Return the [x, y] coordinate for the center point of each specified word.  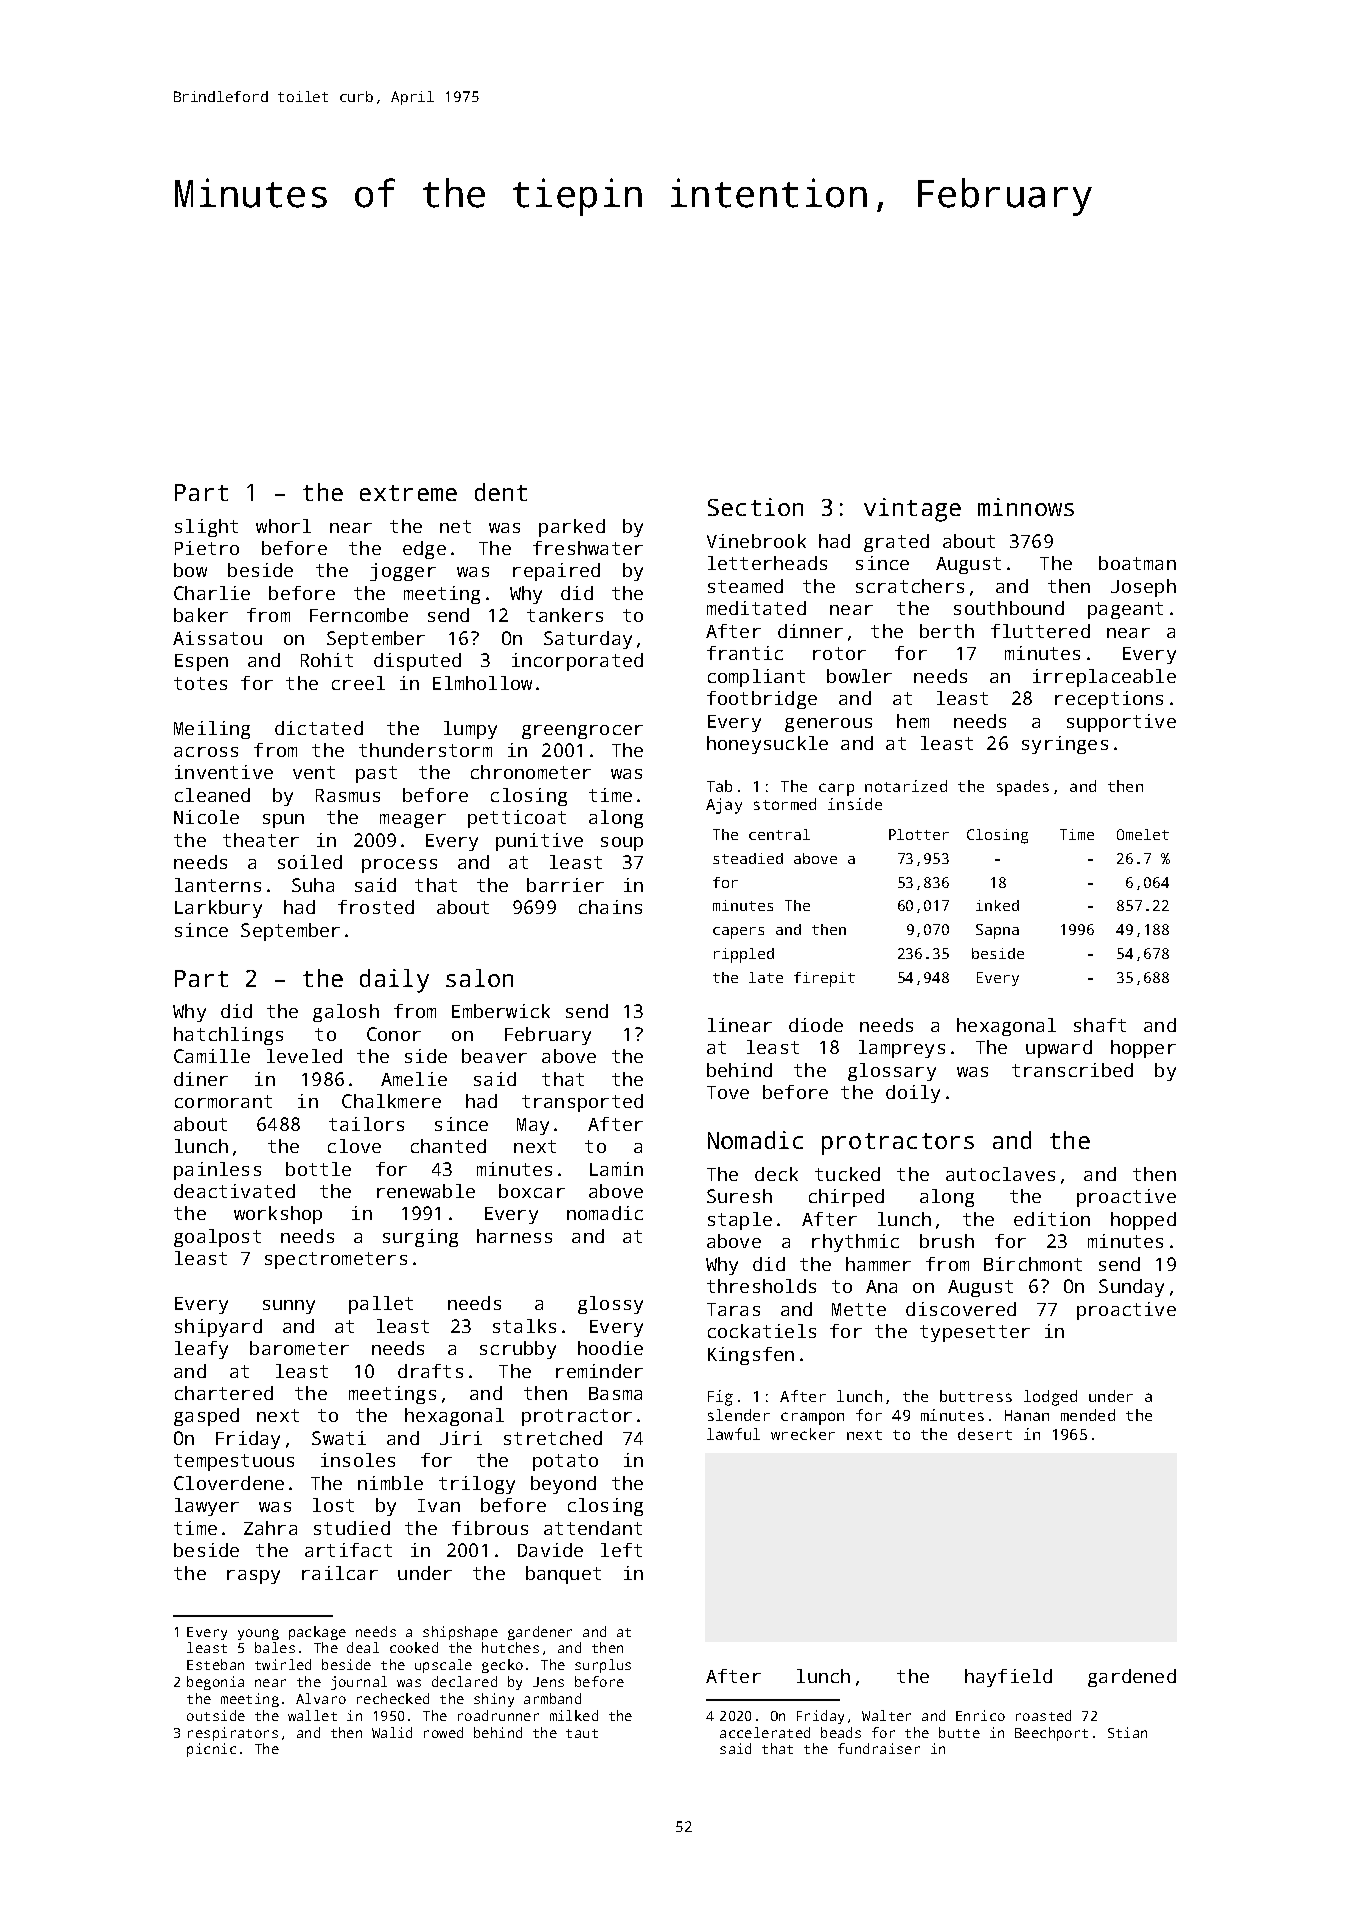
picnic [211, 1750]
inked [997, 905]
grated [896, 543]
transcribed [1072, 1070]
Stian [1127, 1732]
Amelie [414, 1079]
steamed [745, 586]
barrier [565, 885]
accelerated [765, 1732]
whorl [283, 526]
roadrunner [498, 1715]
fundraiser [879, 1748]
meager [413, 821]
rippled [744, 955]
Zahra [270, 1528]
